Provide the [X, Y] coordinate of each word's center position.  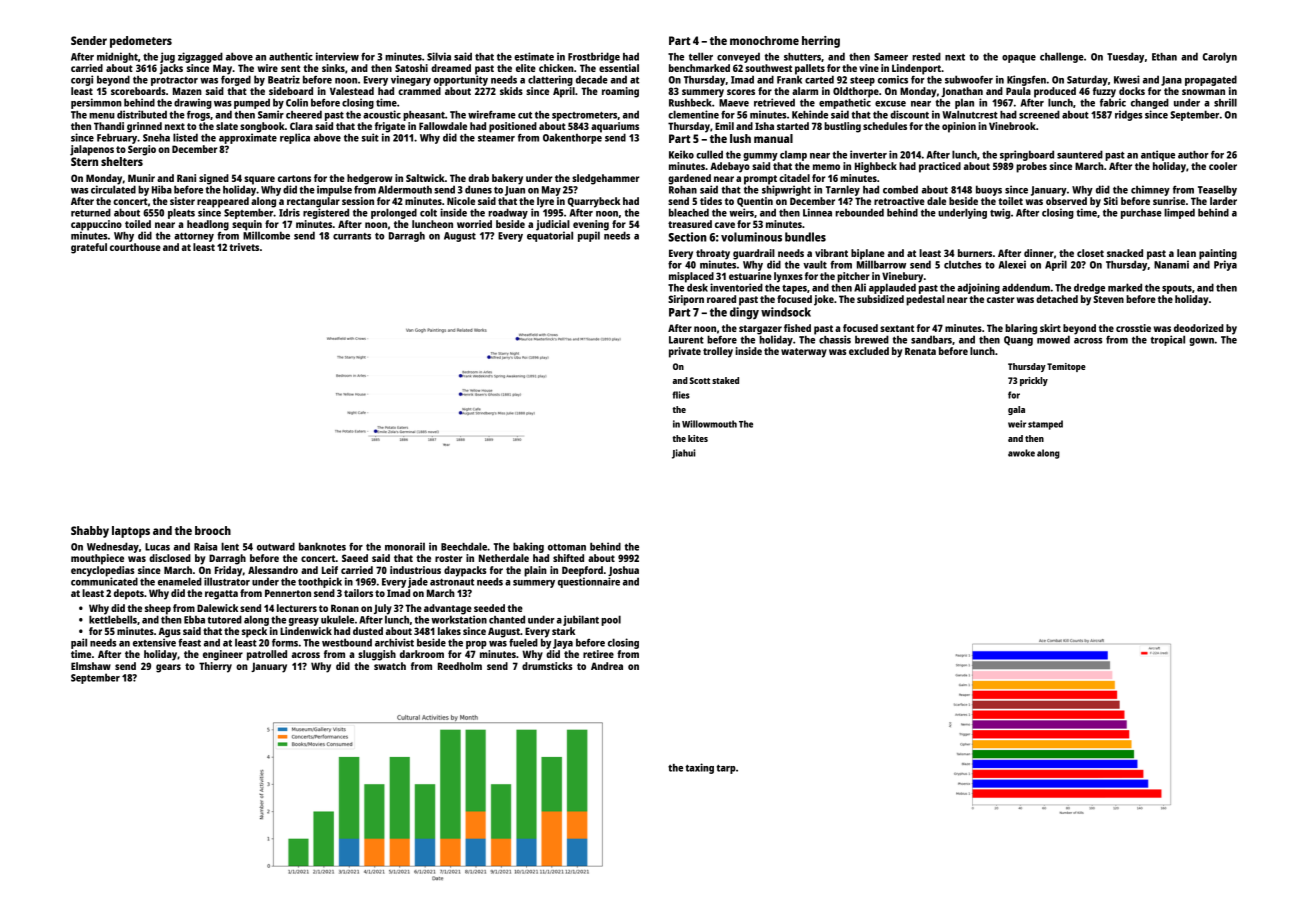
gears [168, 668]
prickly [1034, 381]
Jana [1171, 81]
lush [740, 138]
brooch [213, 530]
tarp [726, 769]
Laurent [686, 340]
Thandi [109, 126]
